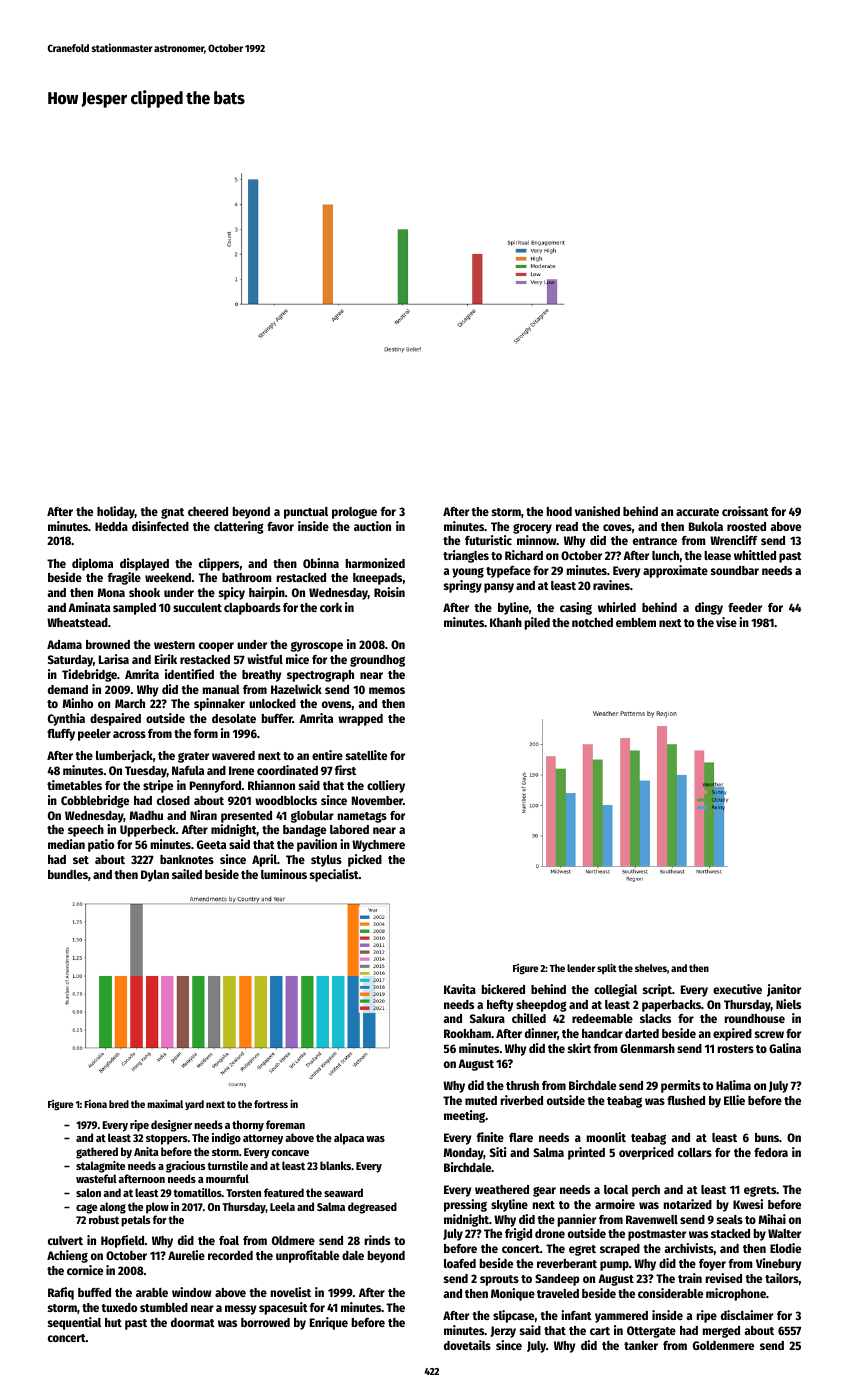  I want to click on bickered, so click(503, 989).
